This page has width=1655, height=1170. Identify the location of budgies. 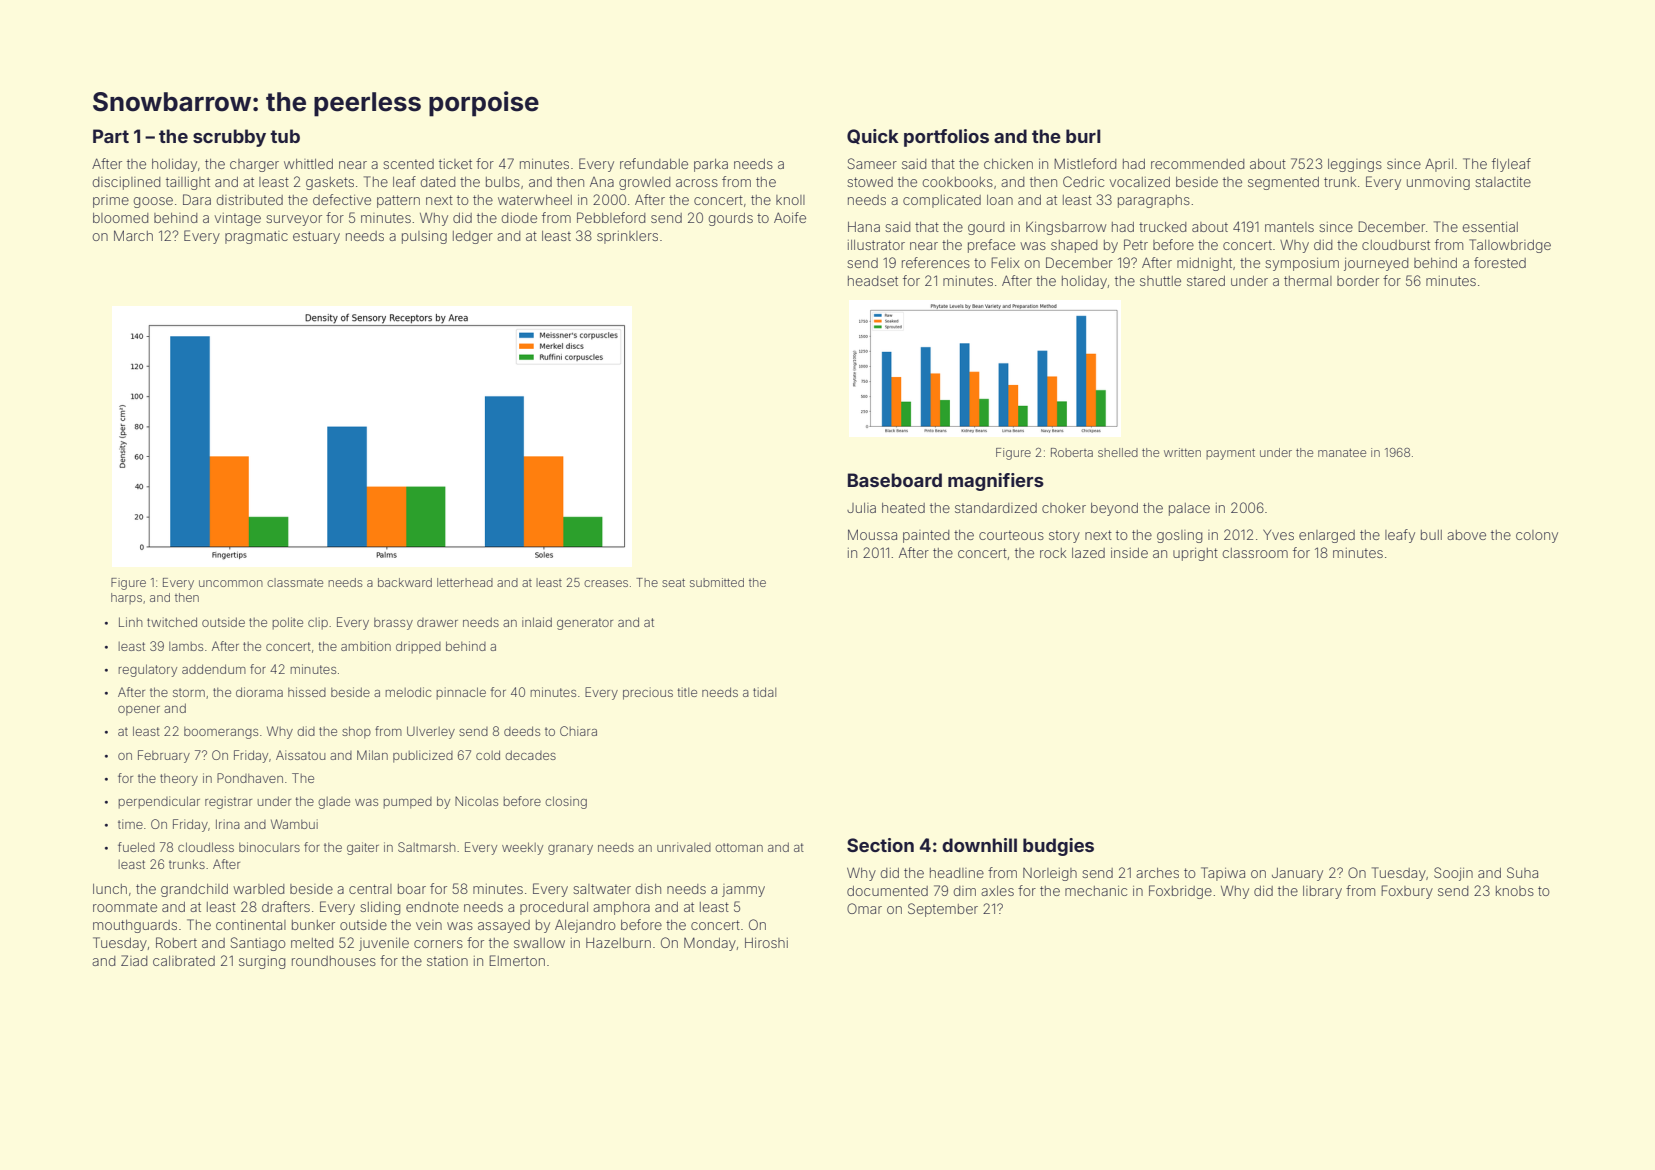
(1058, 847).
